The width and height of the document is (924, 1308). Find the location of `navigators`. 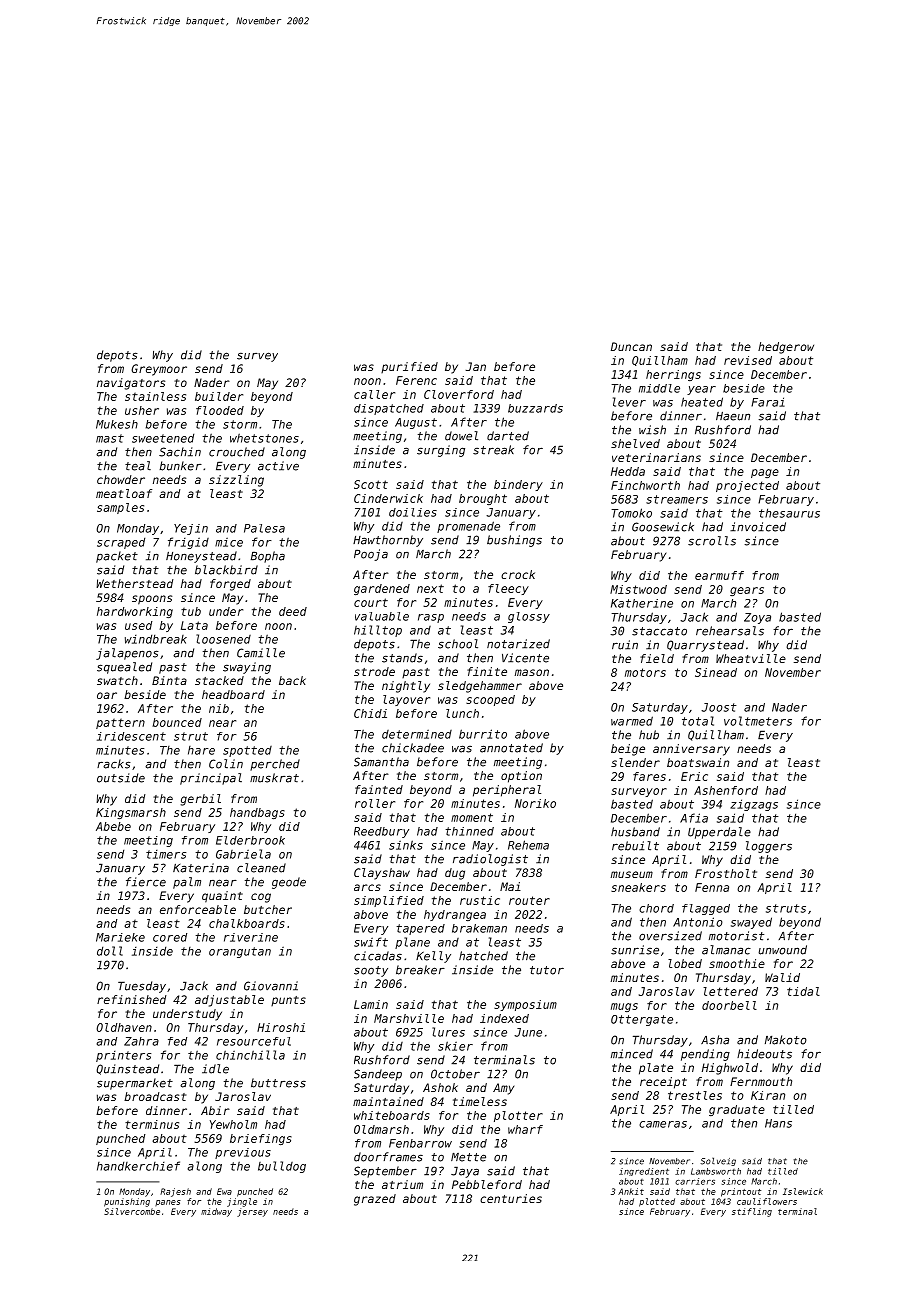

navigators is located at coordinates (131, 384).
